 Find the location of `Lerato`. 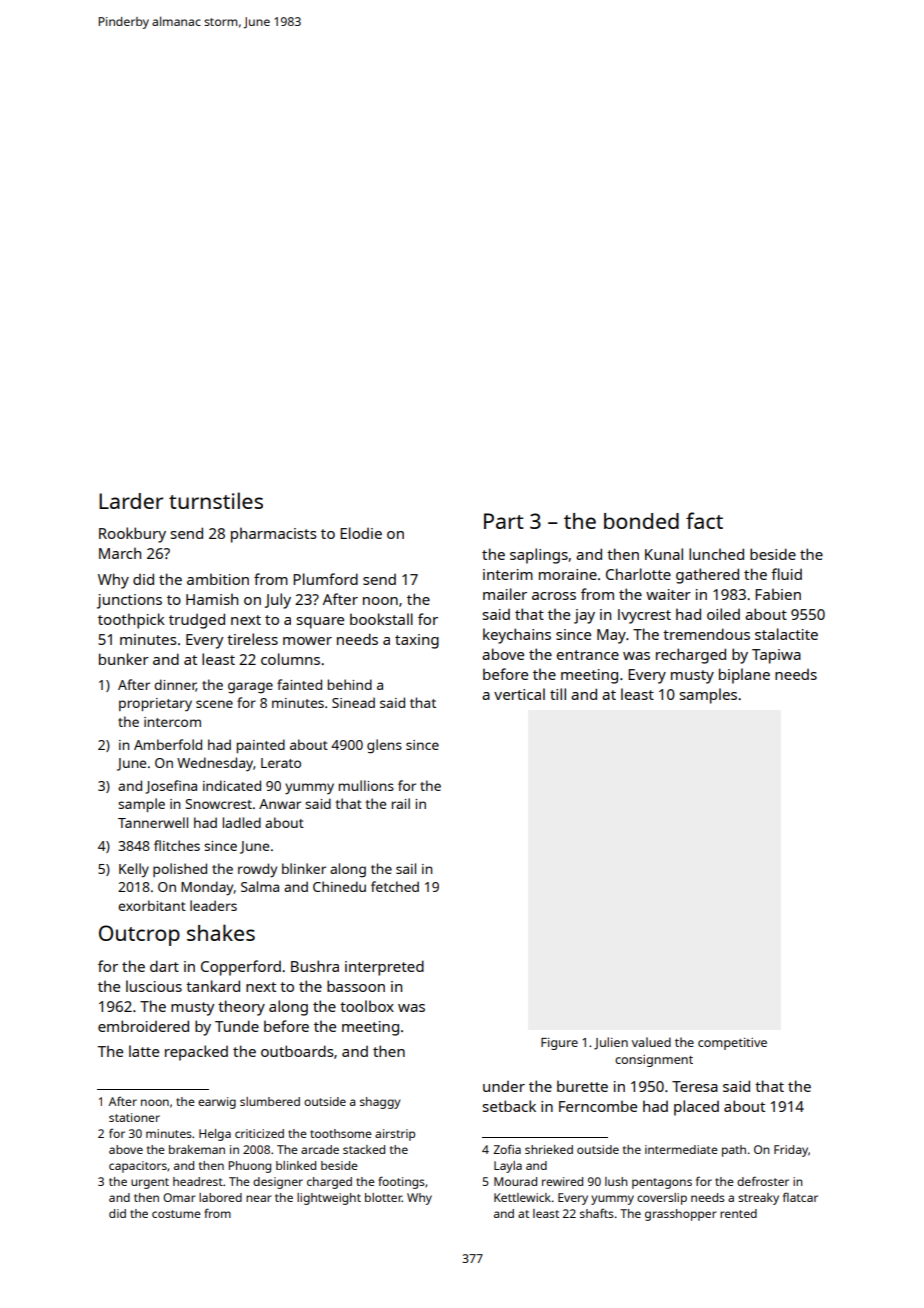

Lerato is located at coordinates (281, 763).
